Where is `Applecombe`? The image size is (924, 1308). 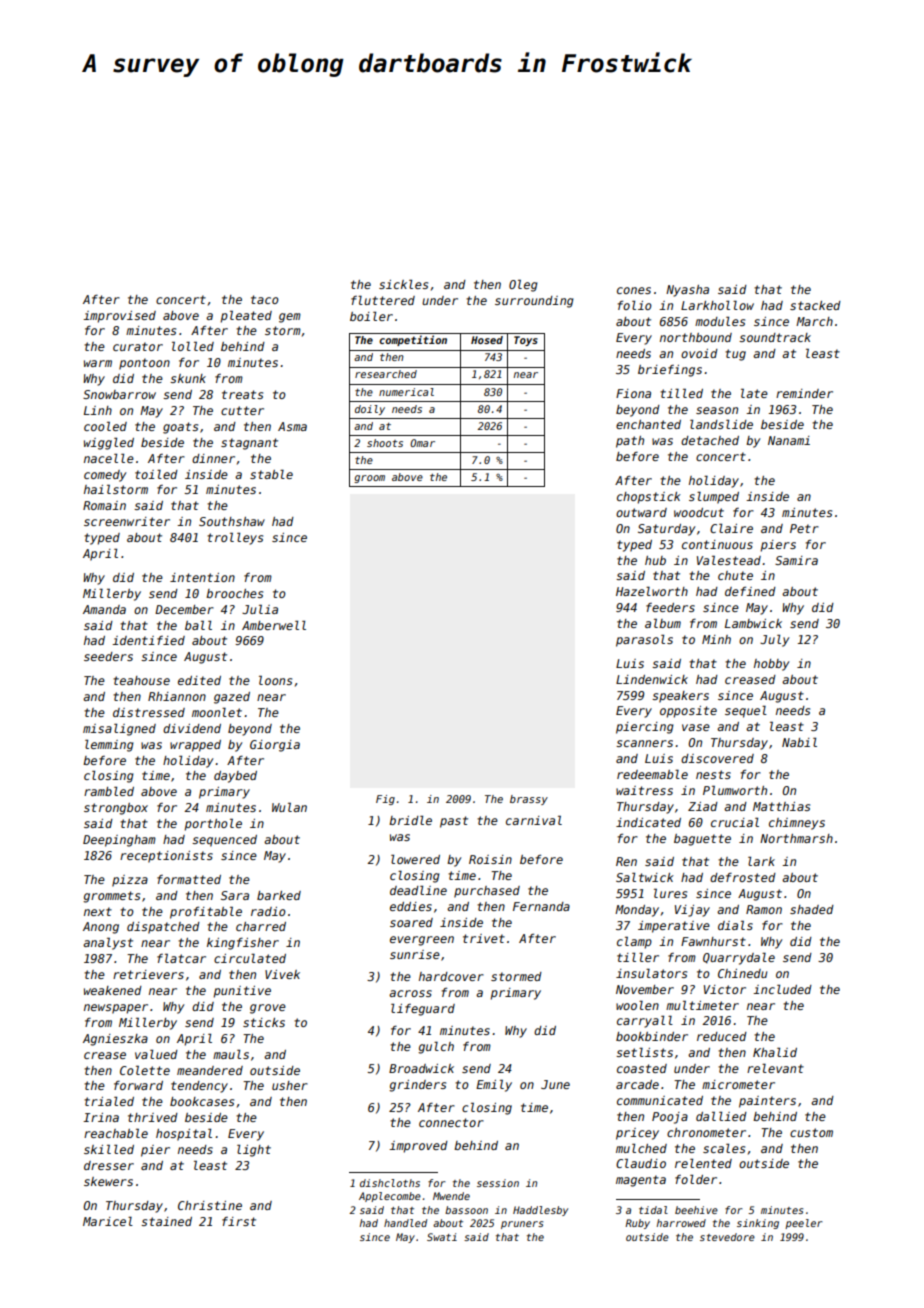
Applecombe is located at coordinates (390, 1197).
